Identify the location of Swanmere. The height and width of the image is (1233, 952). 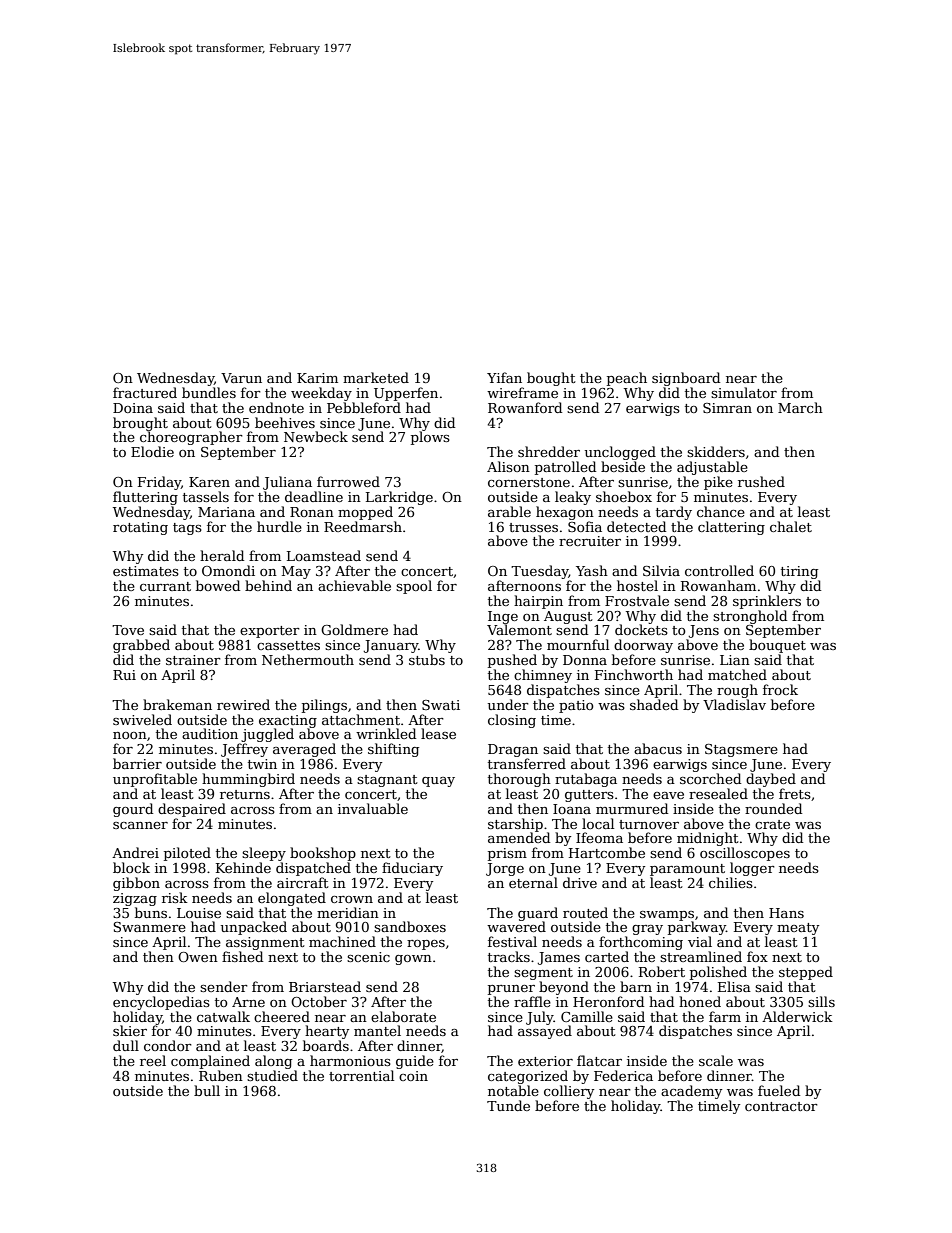
(149, 927).
